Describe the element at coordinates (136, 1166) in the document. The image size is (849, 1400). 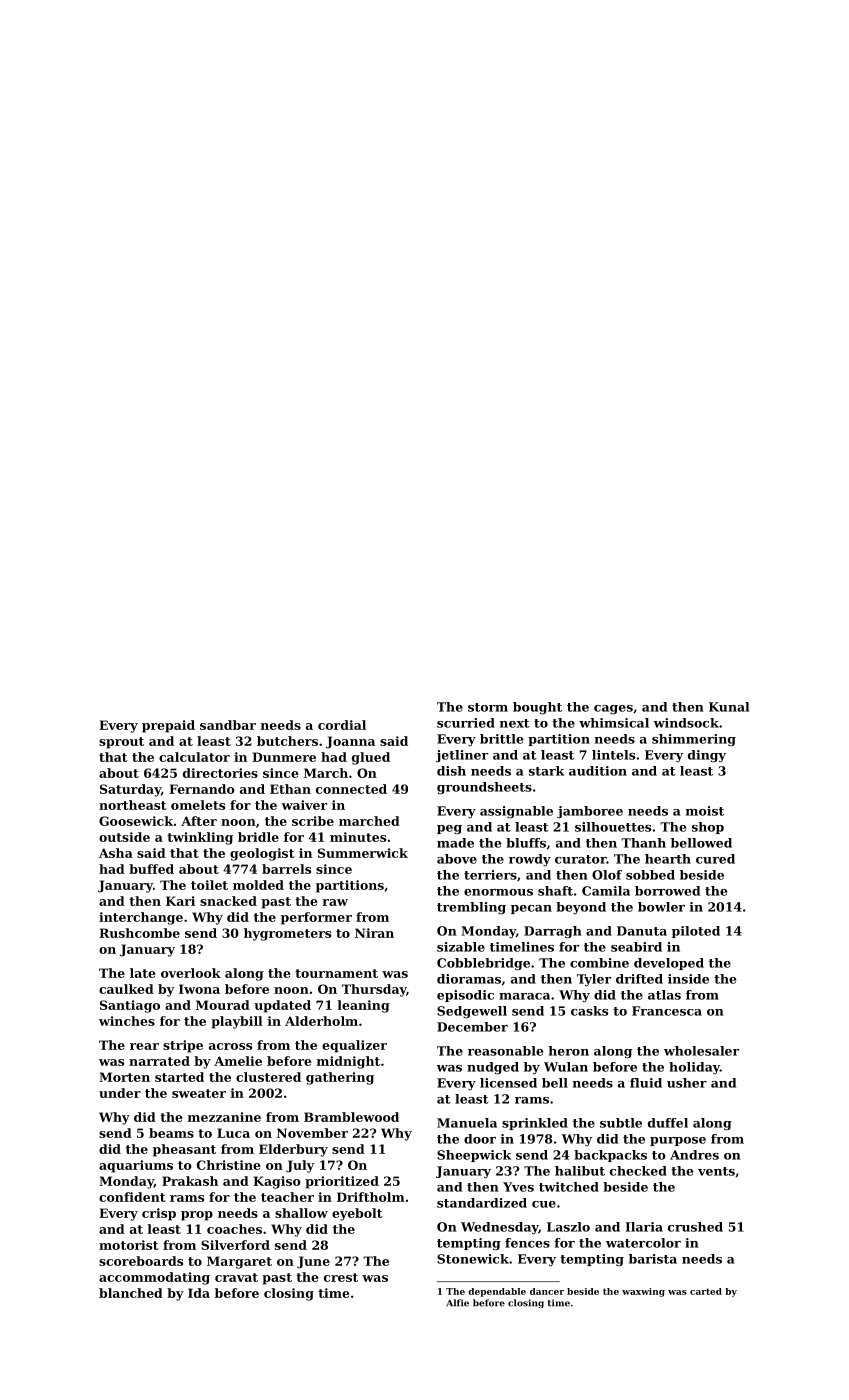
I see `aquariums` at that location.
